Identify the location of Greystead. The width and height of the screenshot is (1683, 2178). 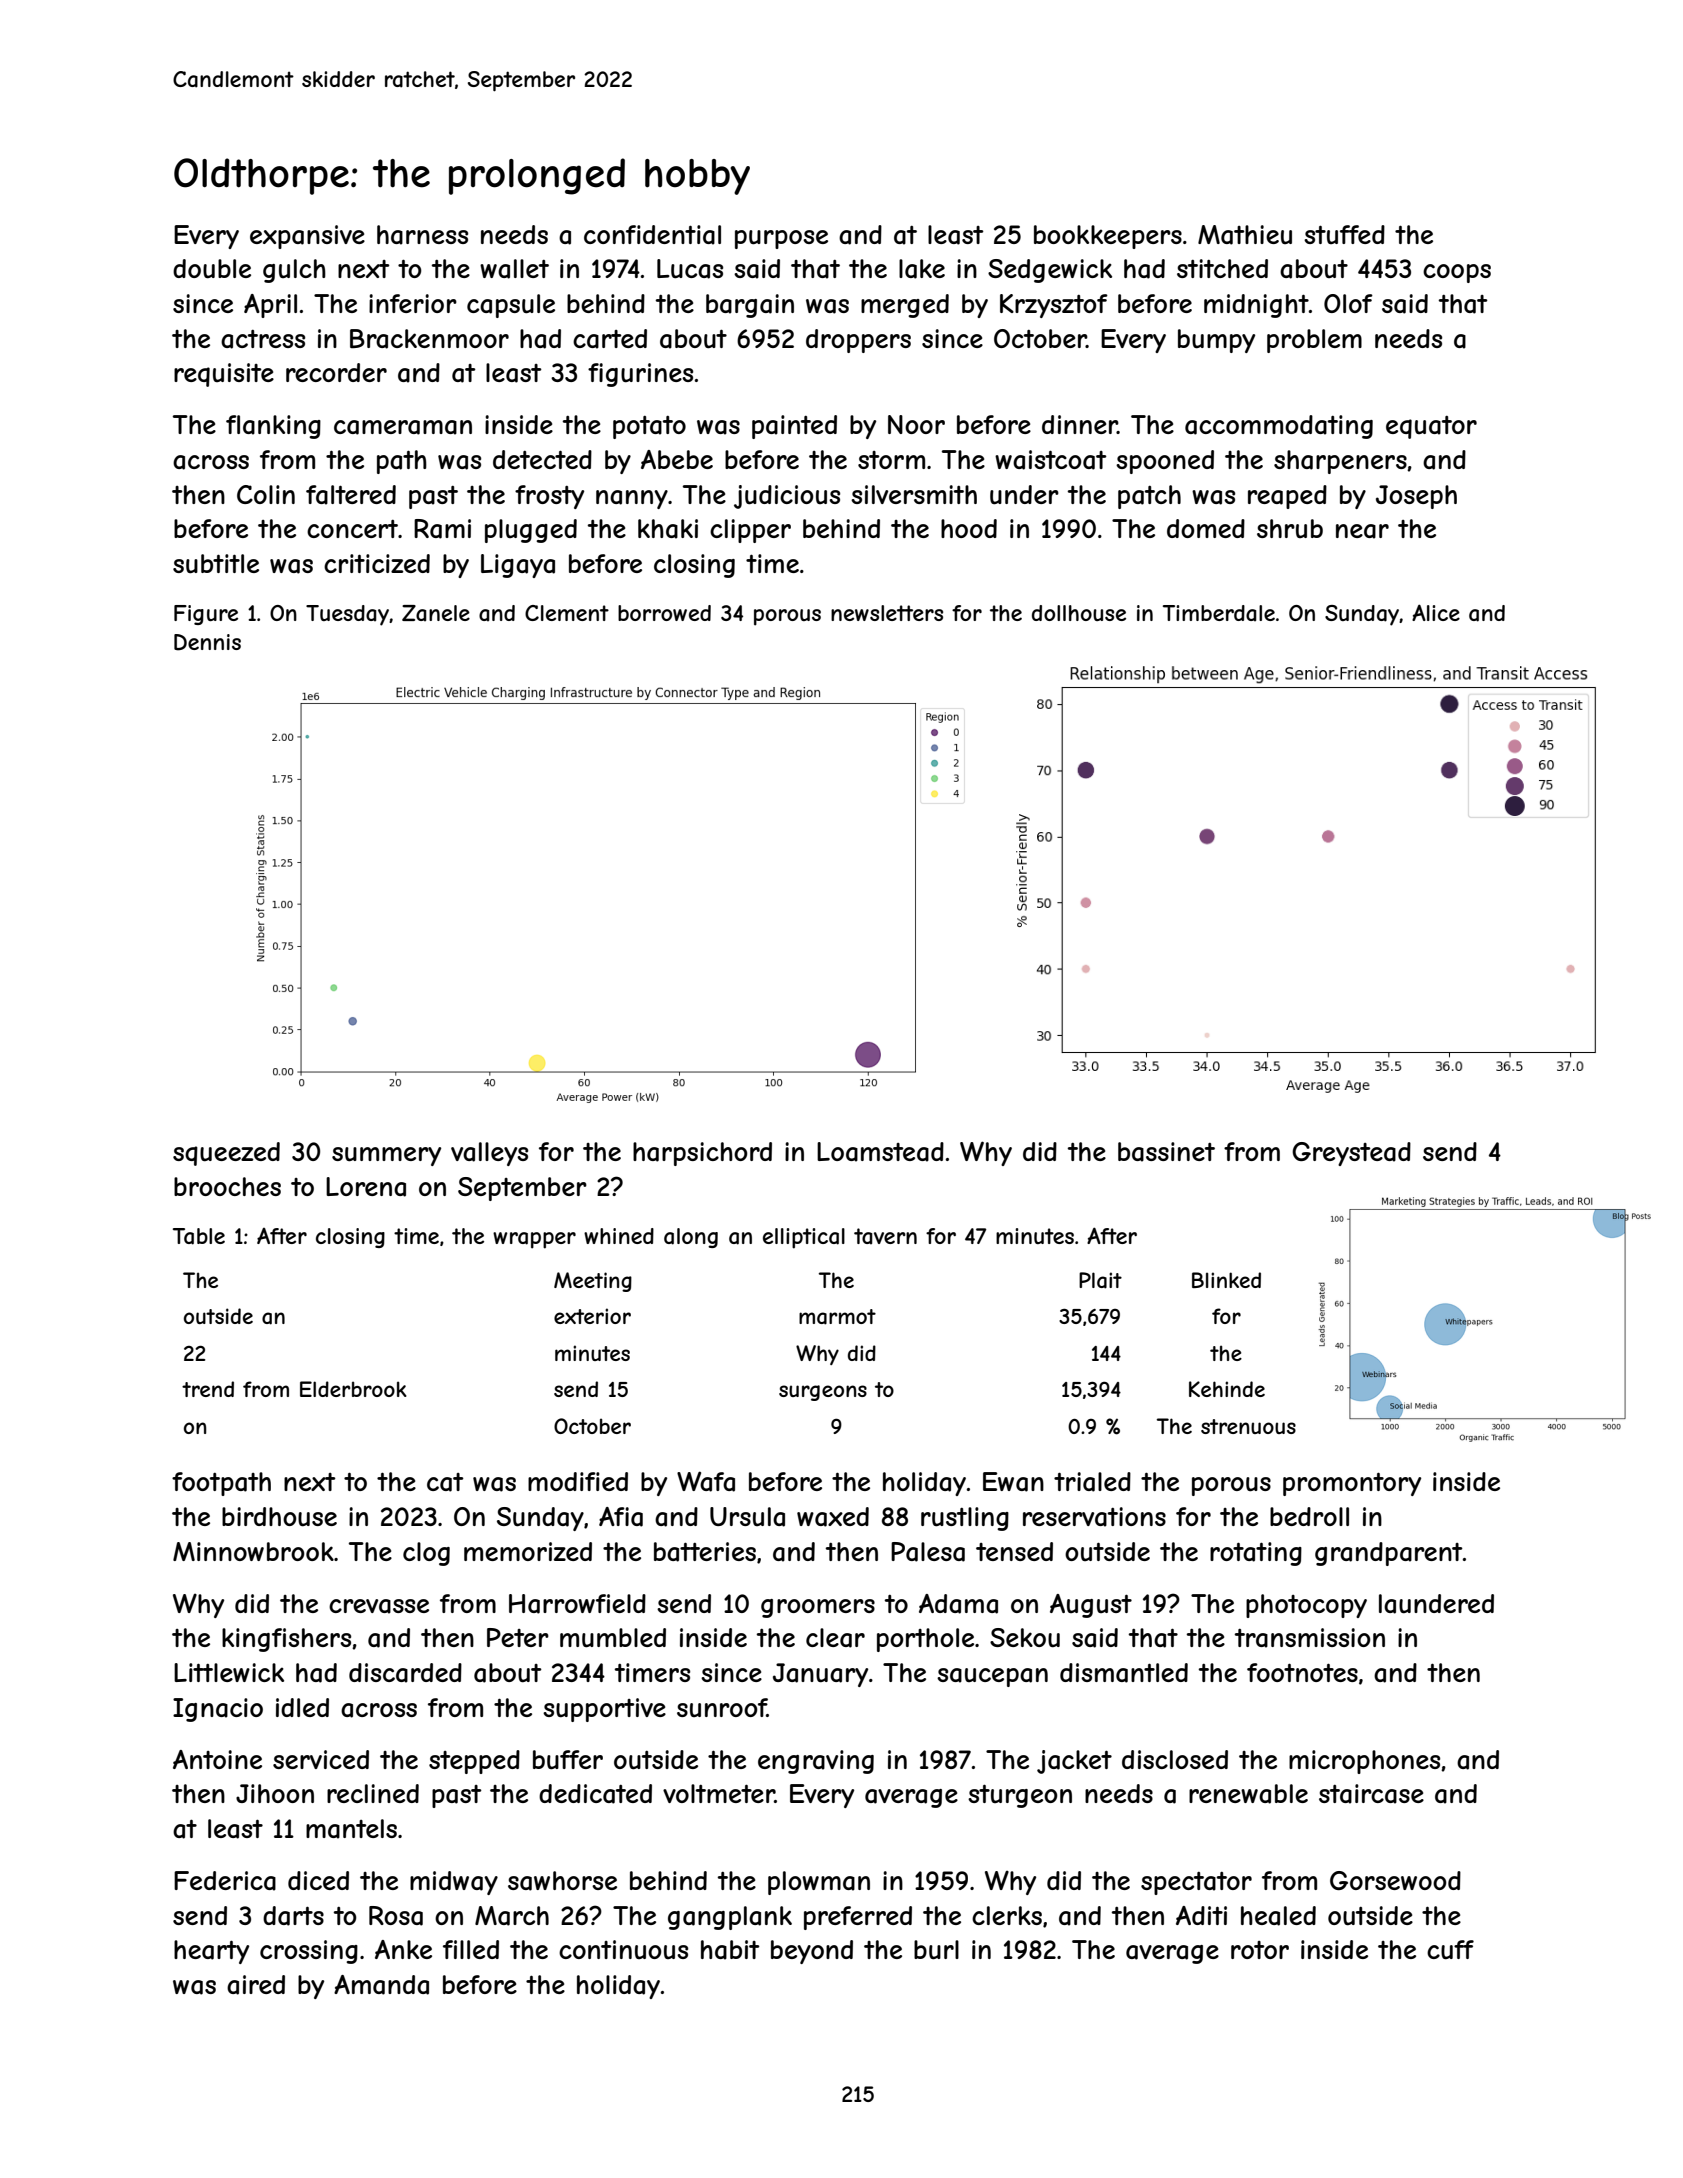
(1351, 1154).
